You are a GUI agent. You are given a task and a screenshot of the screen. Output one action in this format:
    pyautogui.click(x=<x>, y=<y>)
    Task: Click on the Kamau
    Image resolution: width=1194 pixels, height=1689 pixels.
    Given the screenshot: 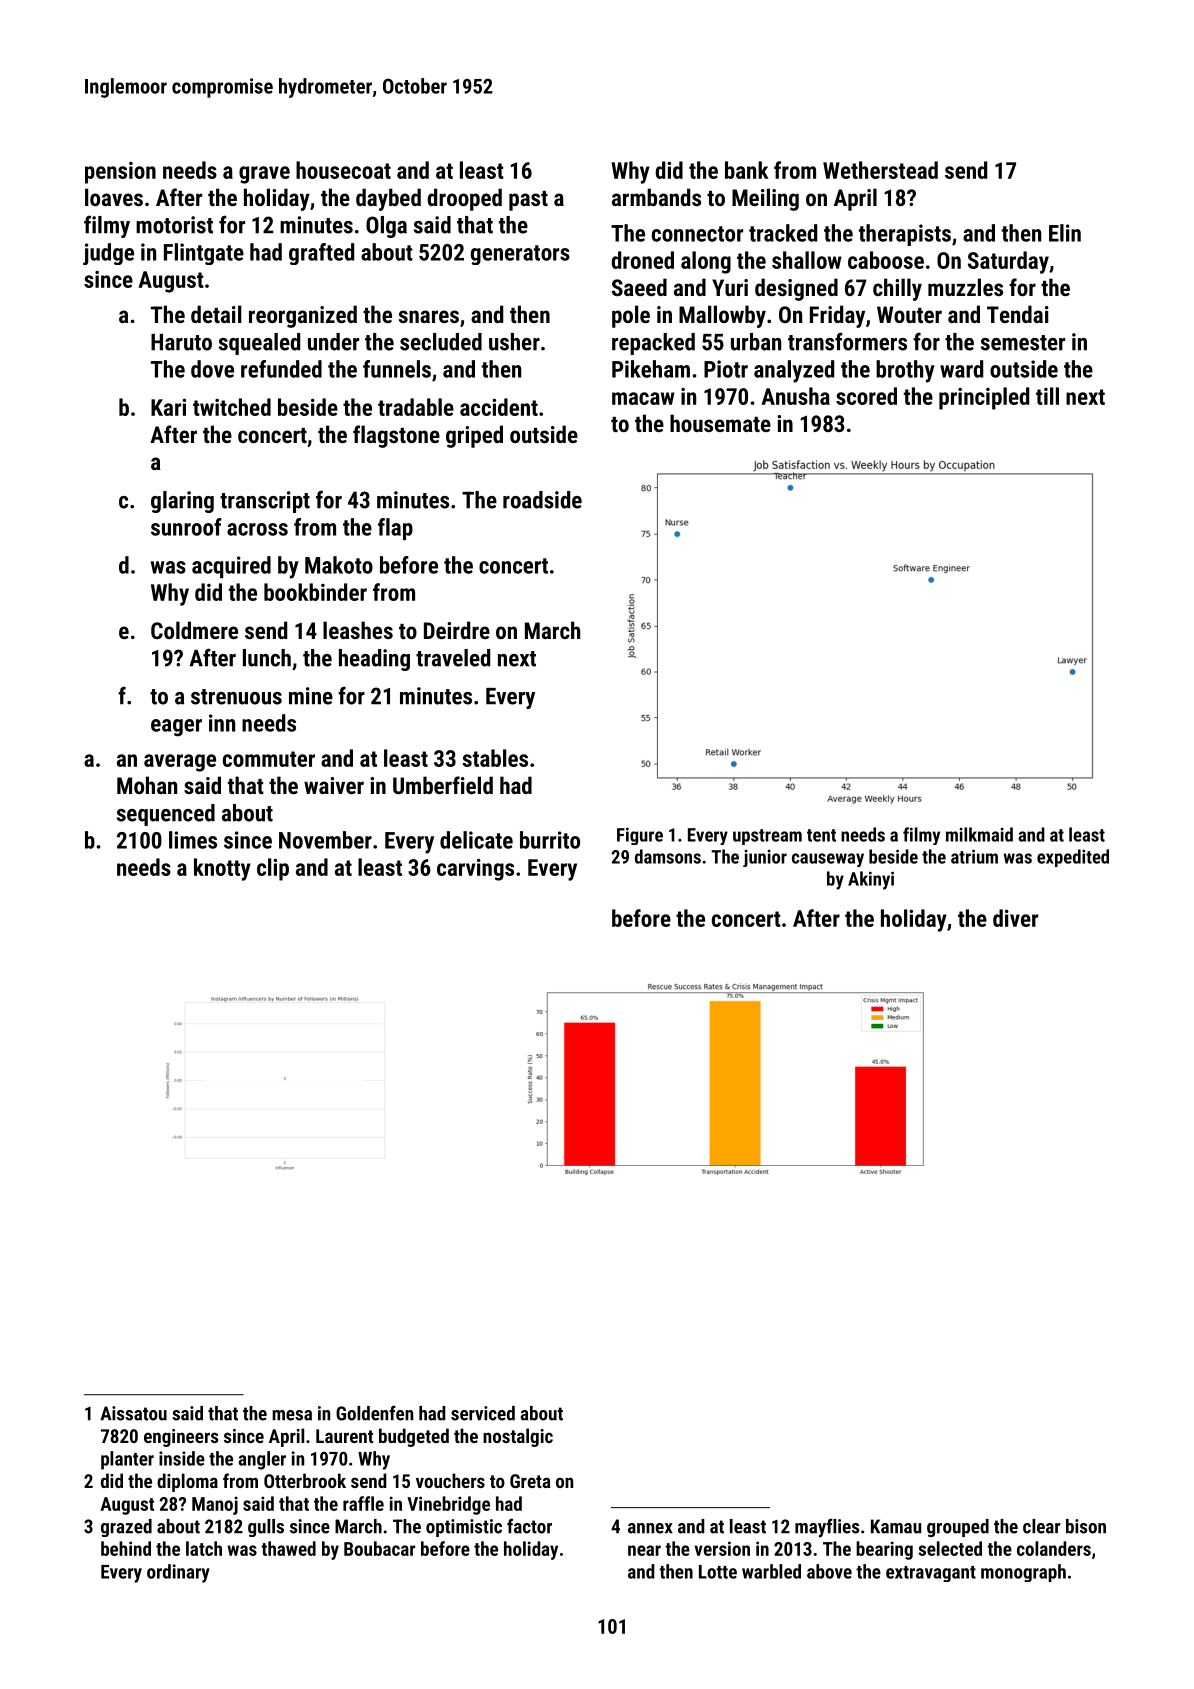 What is the action you would take?
    pyautogui.click(x=896, y=1526)
